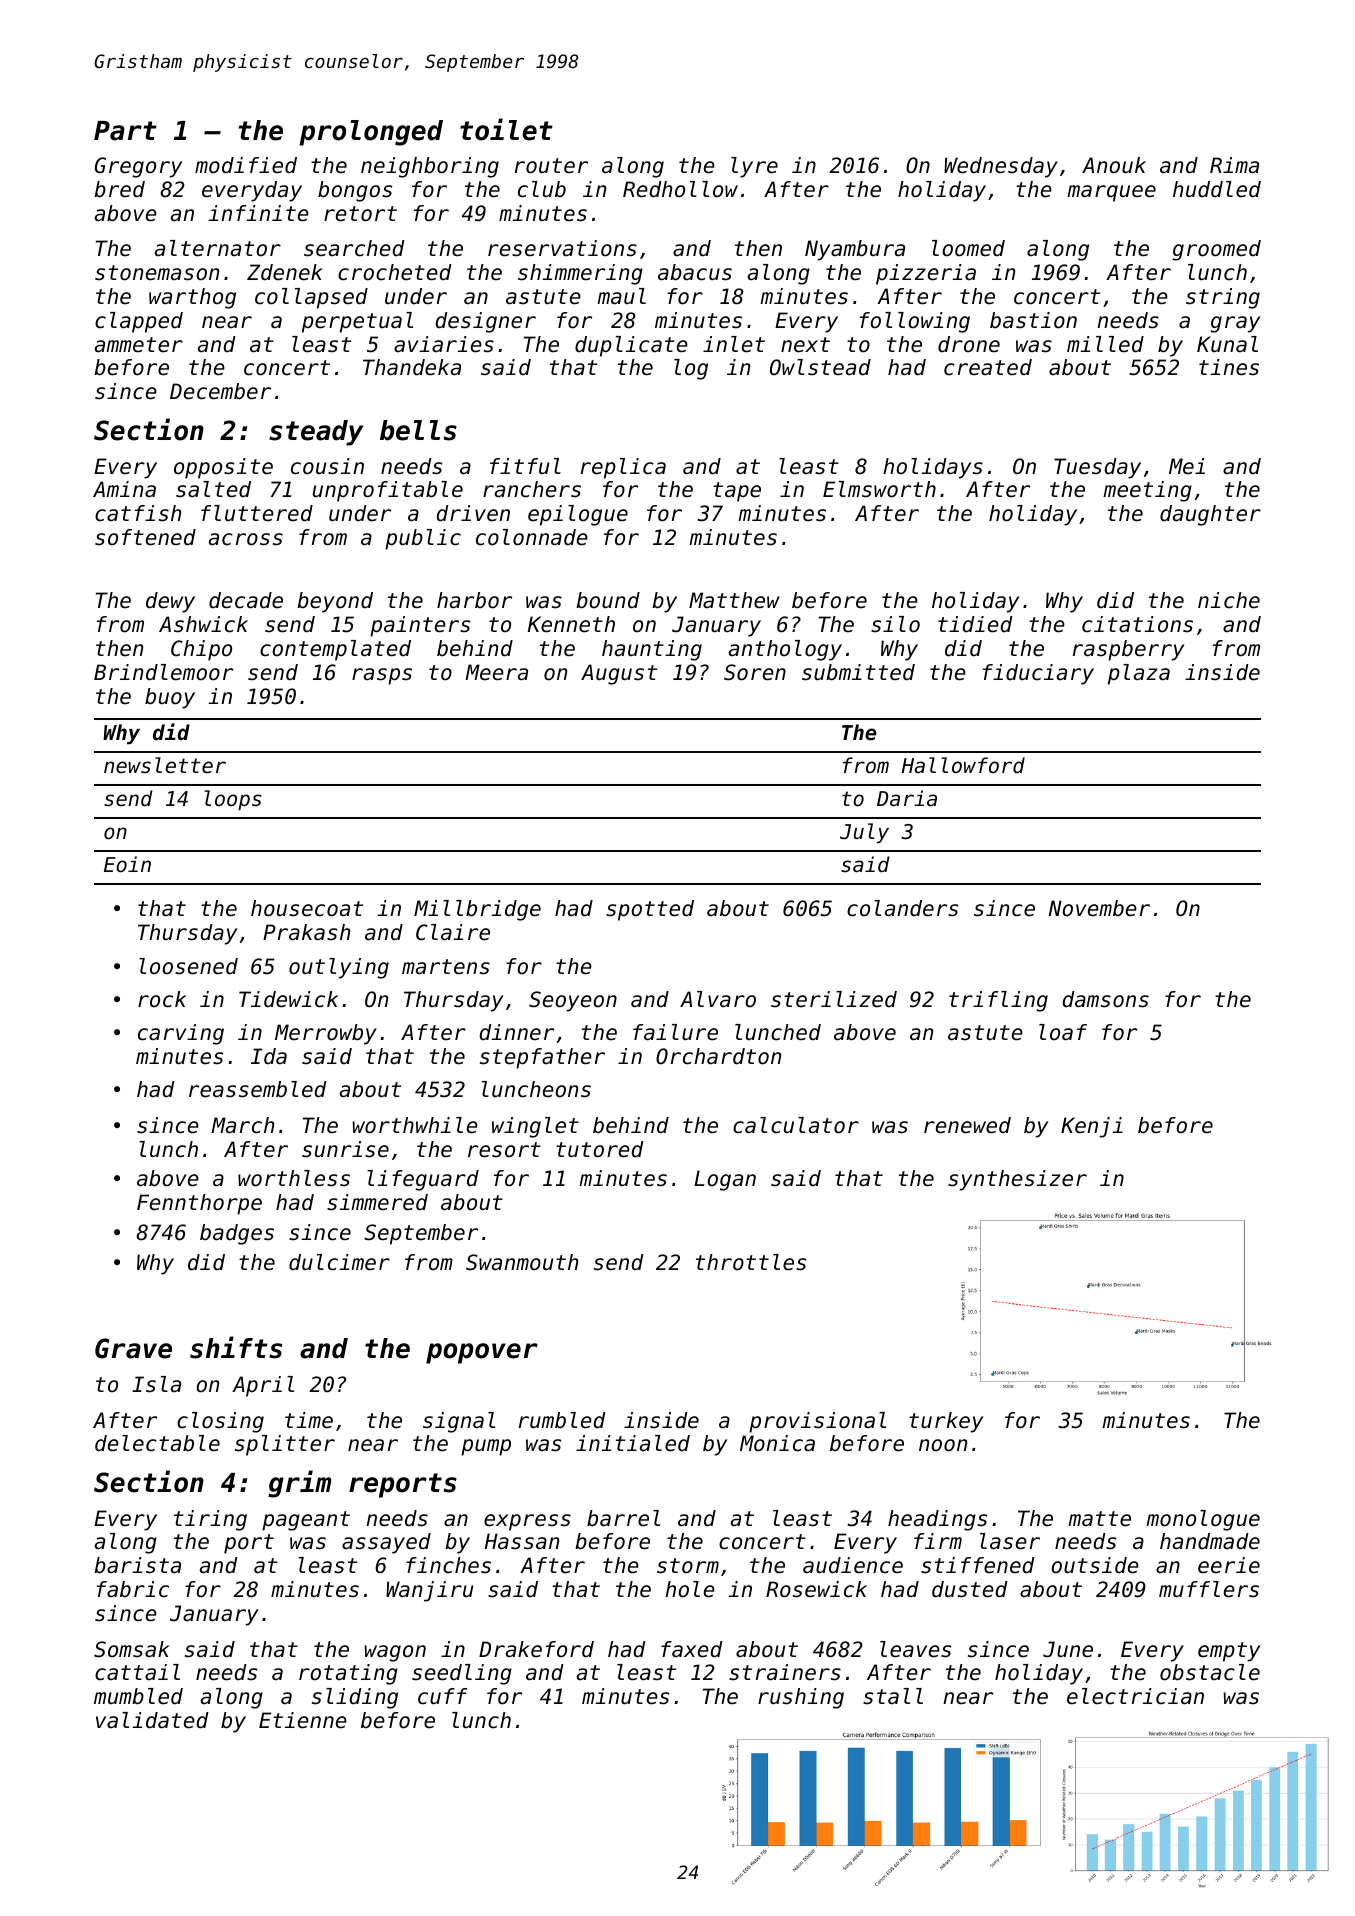 Image resolution: width=1355 pixels, height=1916 pixels. Describe the element at coordinates (532, 489) in the screenshot. I see `ranchers` at that location.
